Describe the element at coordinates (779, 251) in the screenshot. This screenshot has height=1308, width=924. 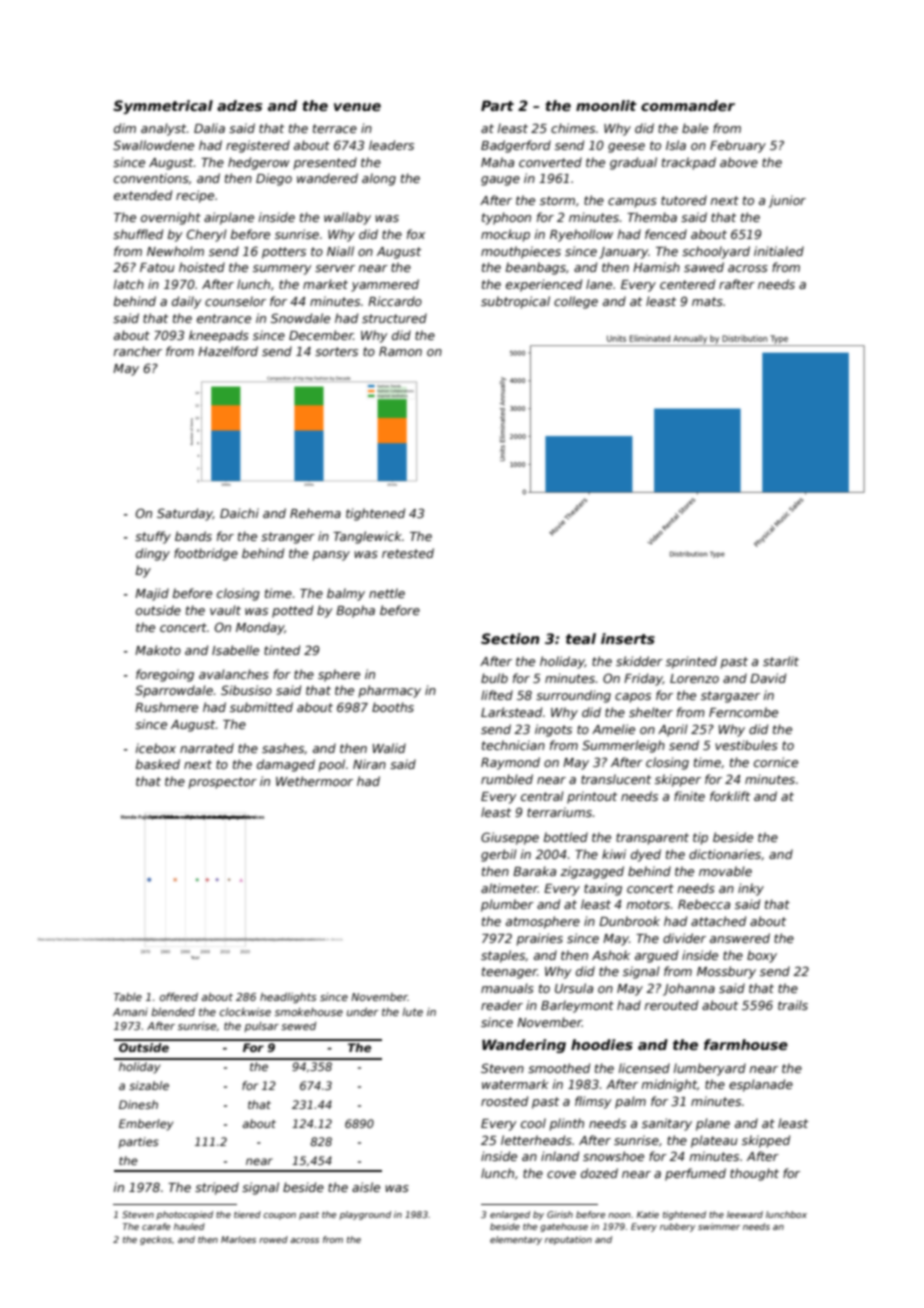
I see `initialed` at that location.
